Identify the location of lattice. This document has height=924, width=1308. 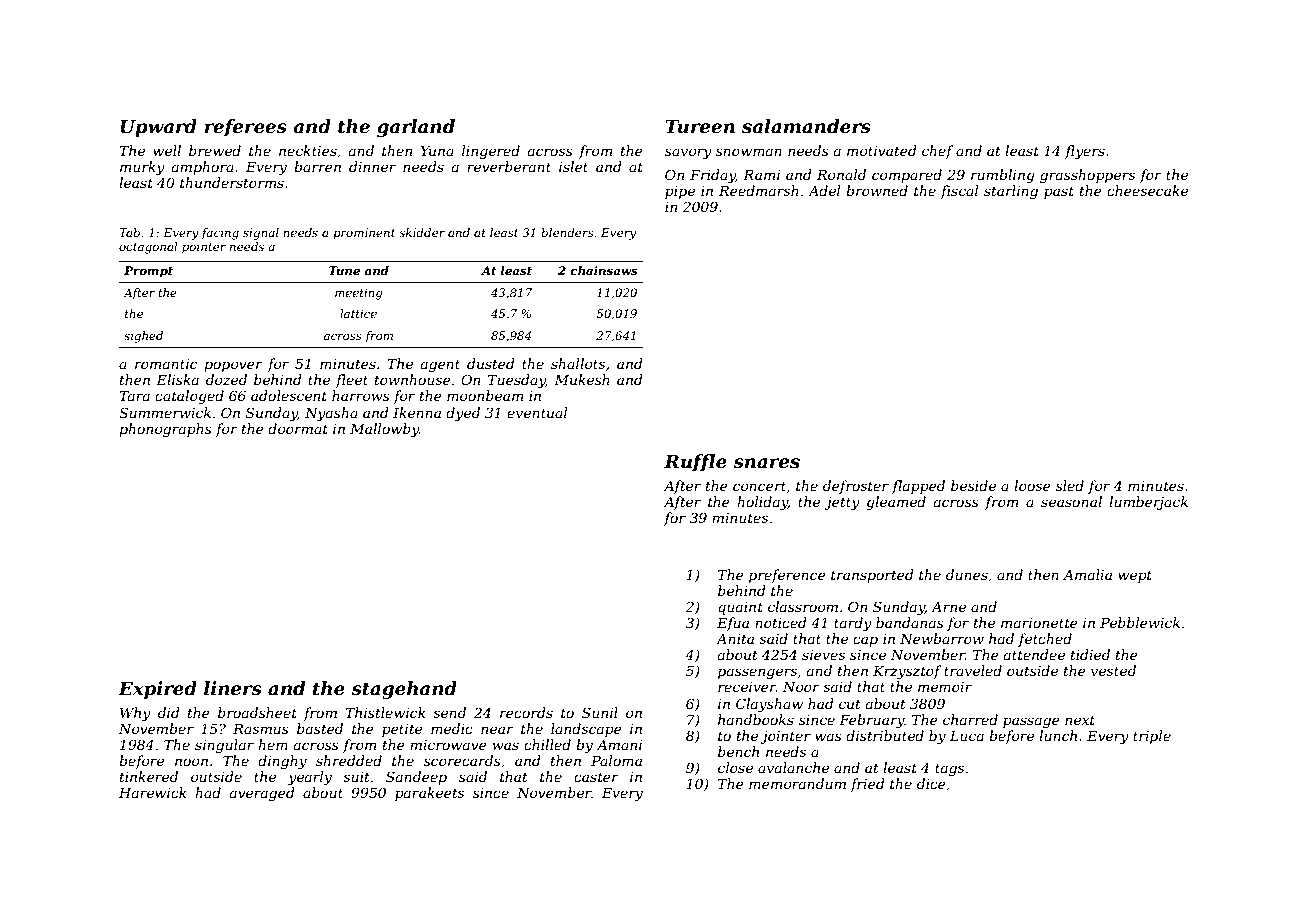
(358, 313).
